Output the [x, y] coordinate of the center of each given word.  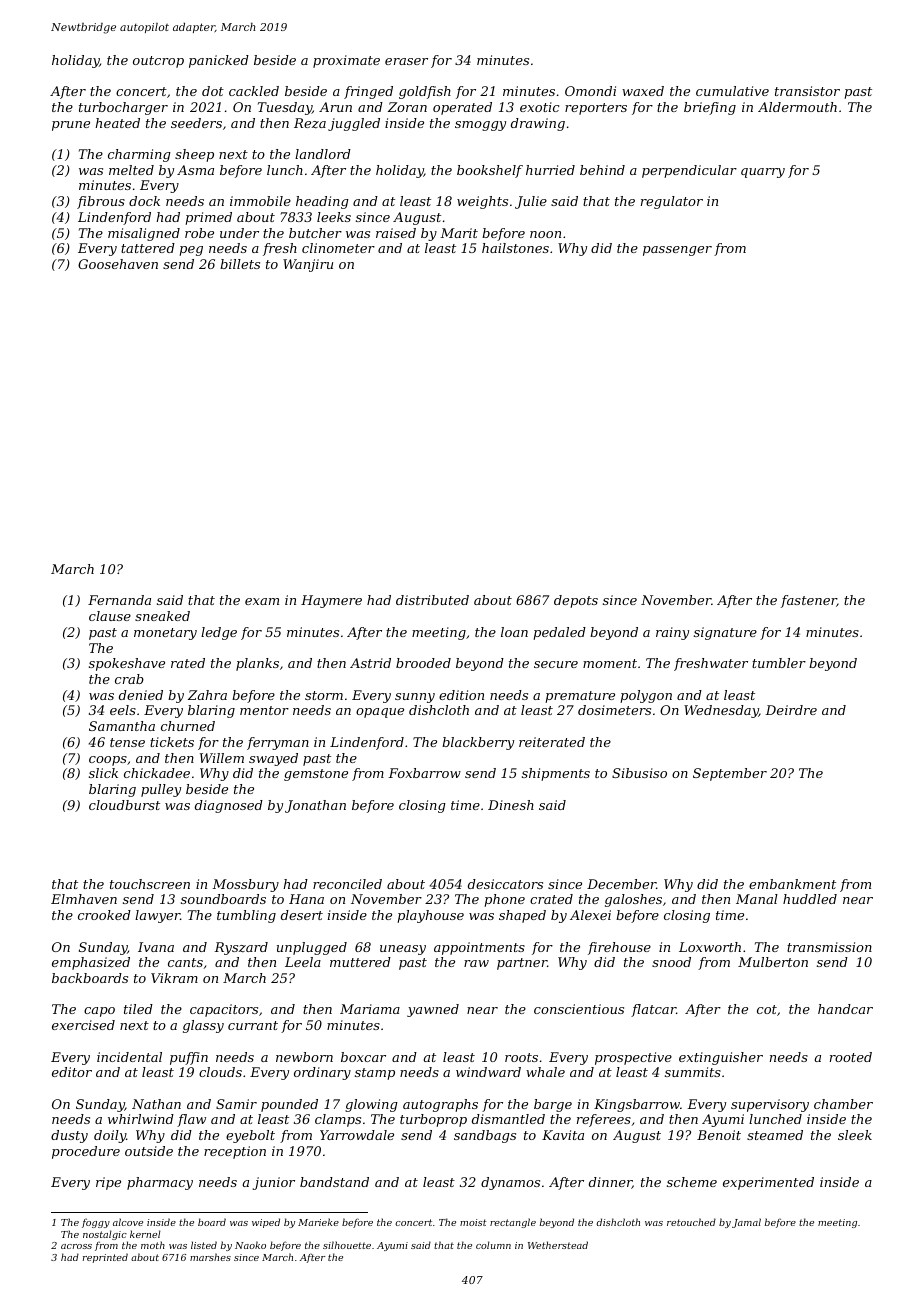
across [76, 1246]
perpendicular [689, 171]
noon [545, 234]
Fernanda [119, 600]
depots [576, 601]
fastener [809, 601]
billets [240, 264]
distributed [432, 600]
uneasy [403, 950]
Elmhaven [84, 899]
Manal [757, 899]
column [493, 1245]
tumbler [779, 663]
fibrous [101, 202]
